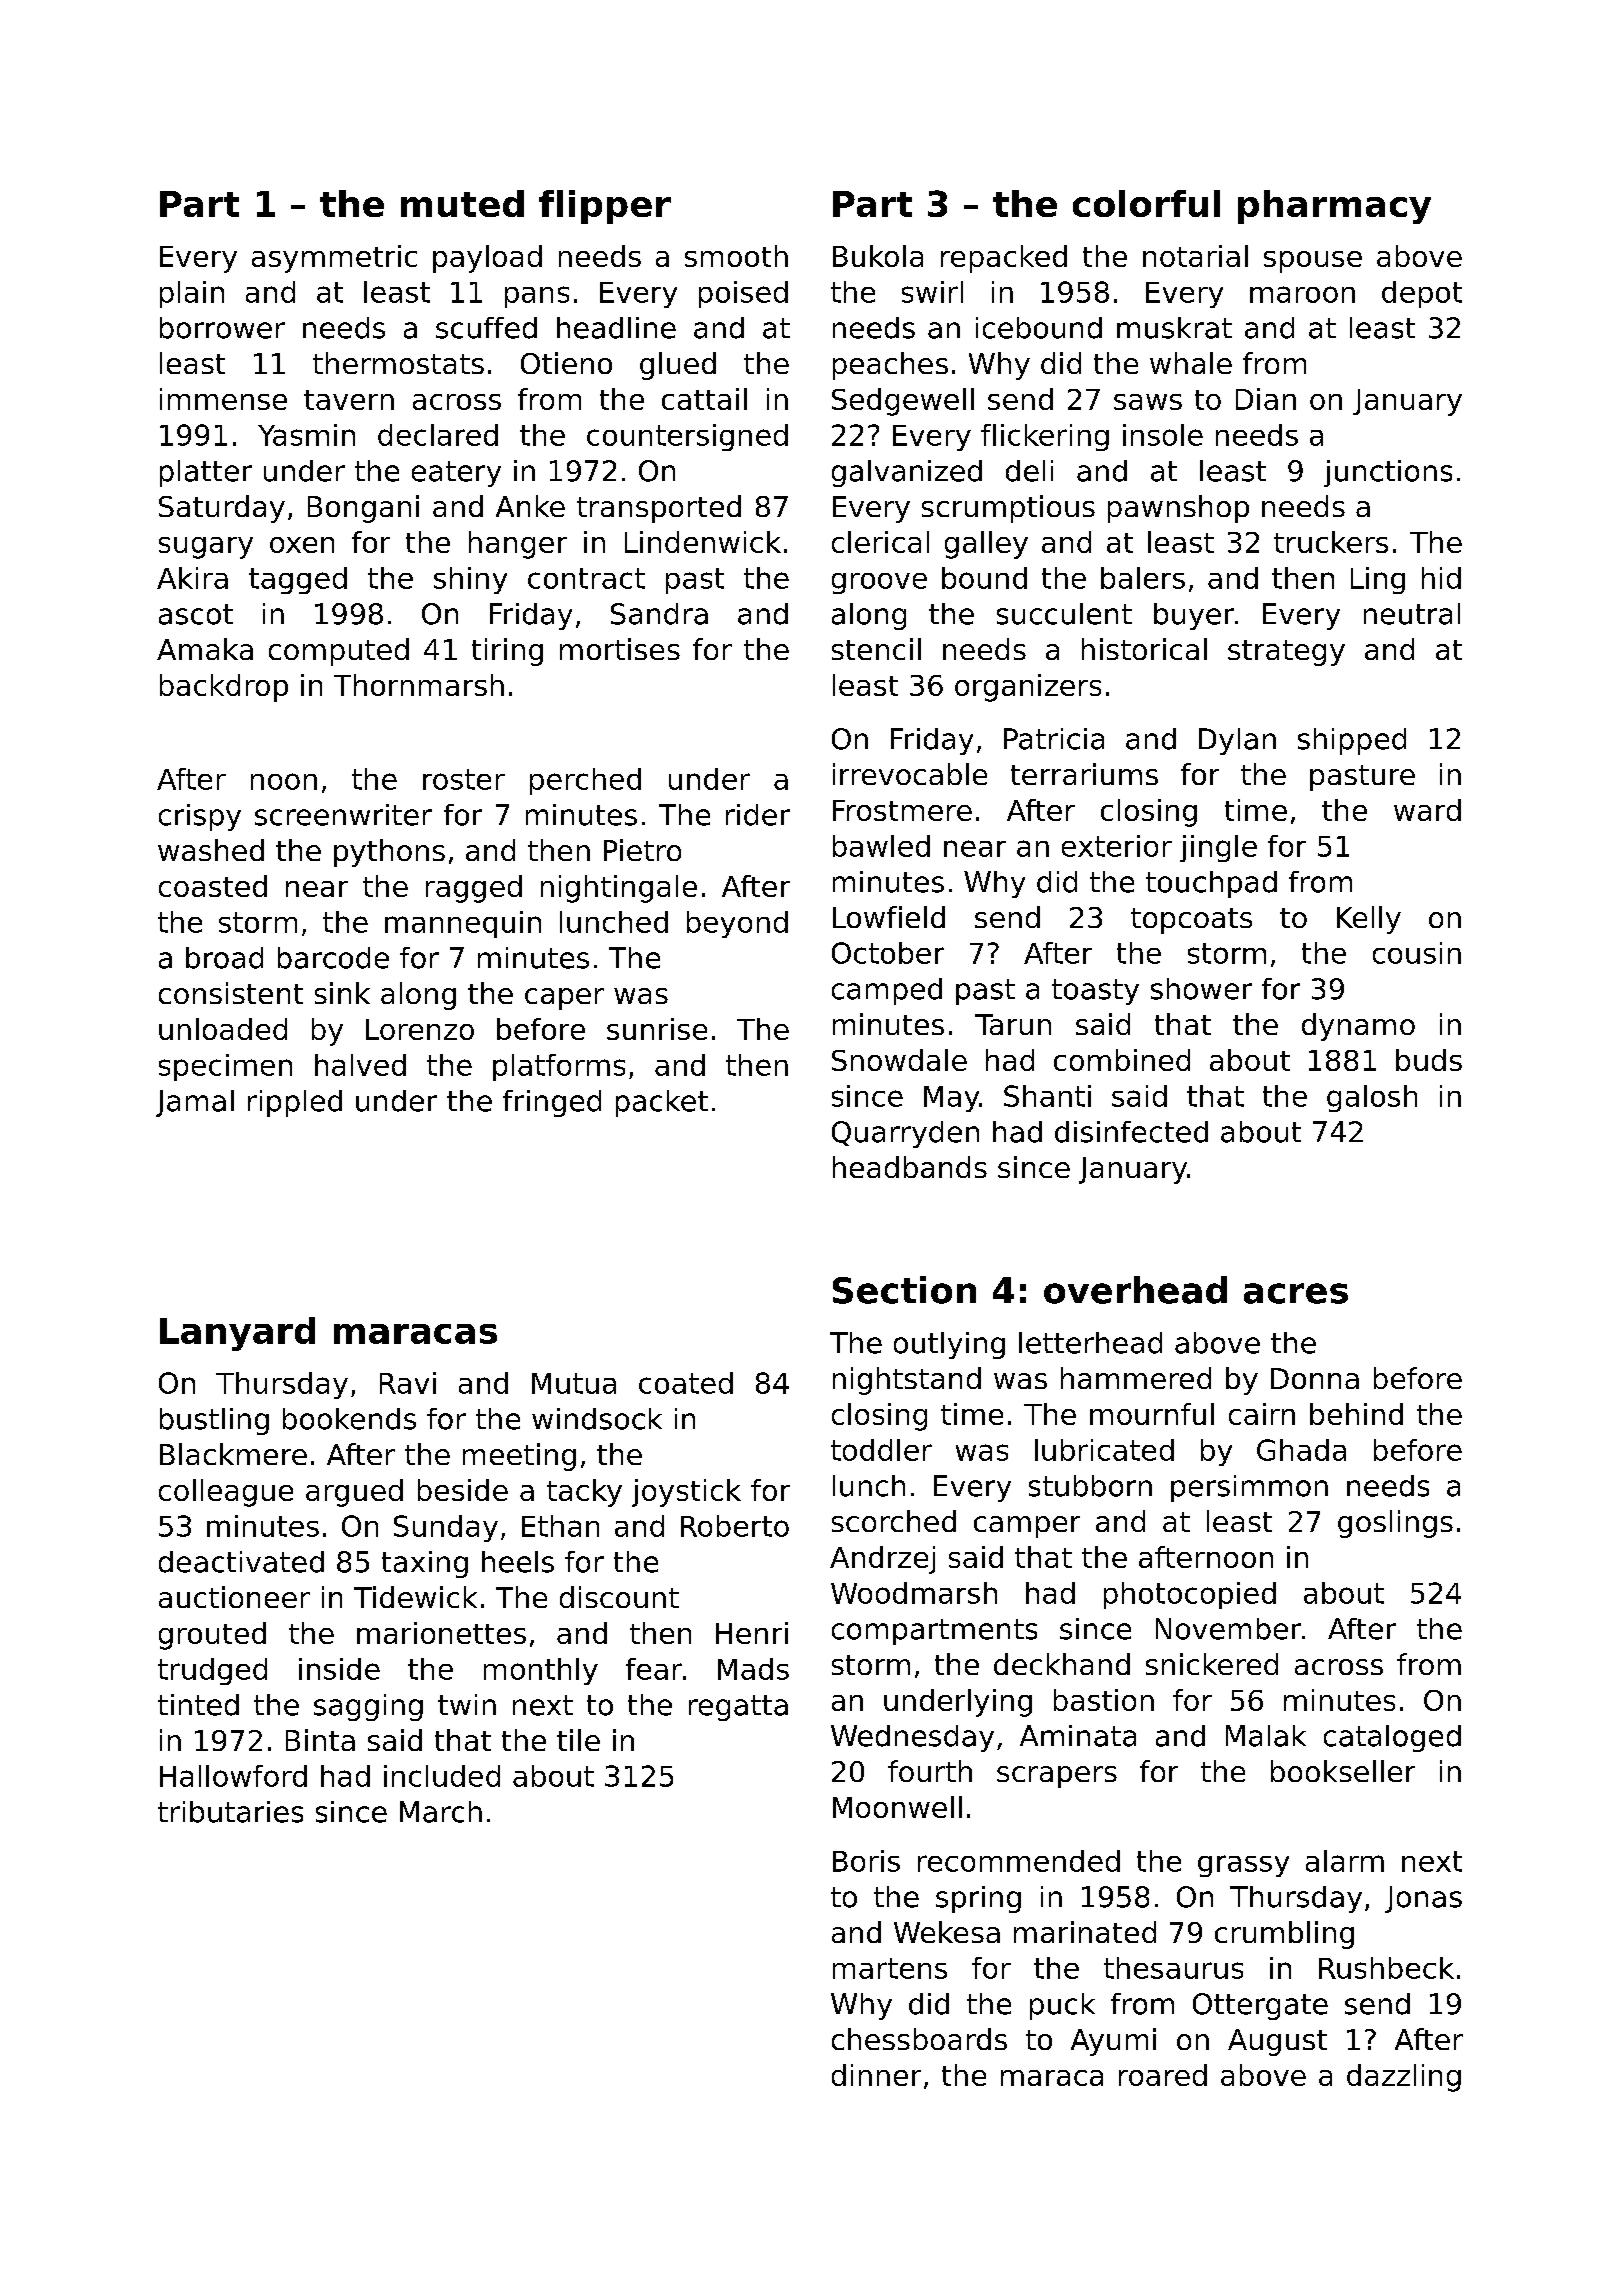 The image size is (1620, 2292). What do you see at coordinates (1427, 810) in the screenshot?
I see `ward` at bounding box center [1427, 810].
